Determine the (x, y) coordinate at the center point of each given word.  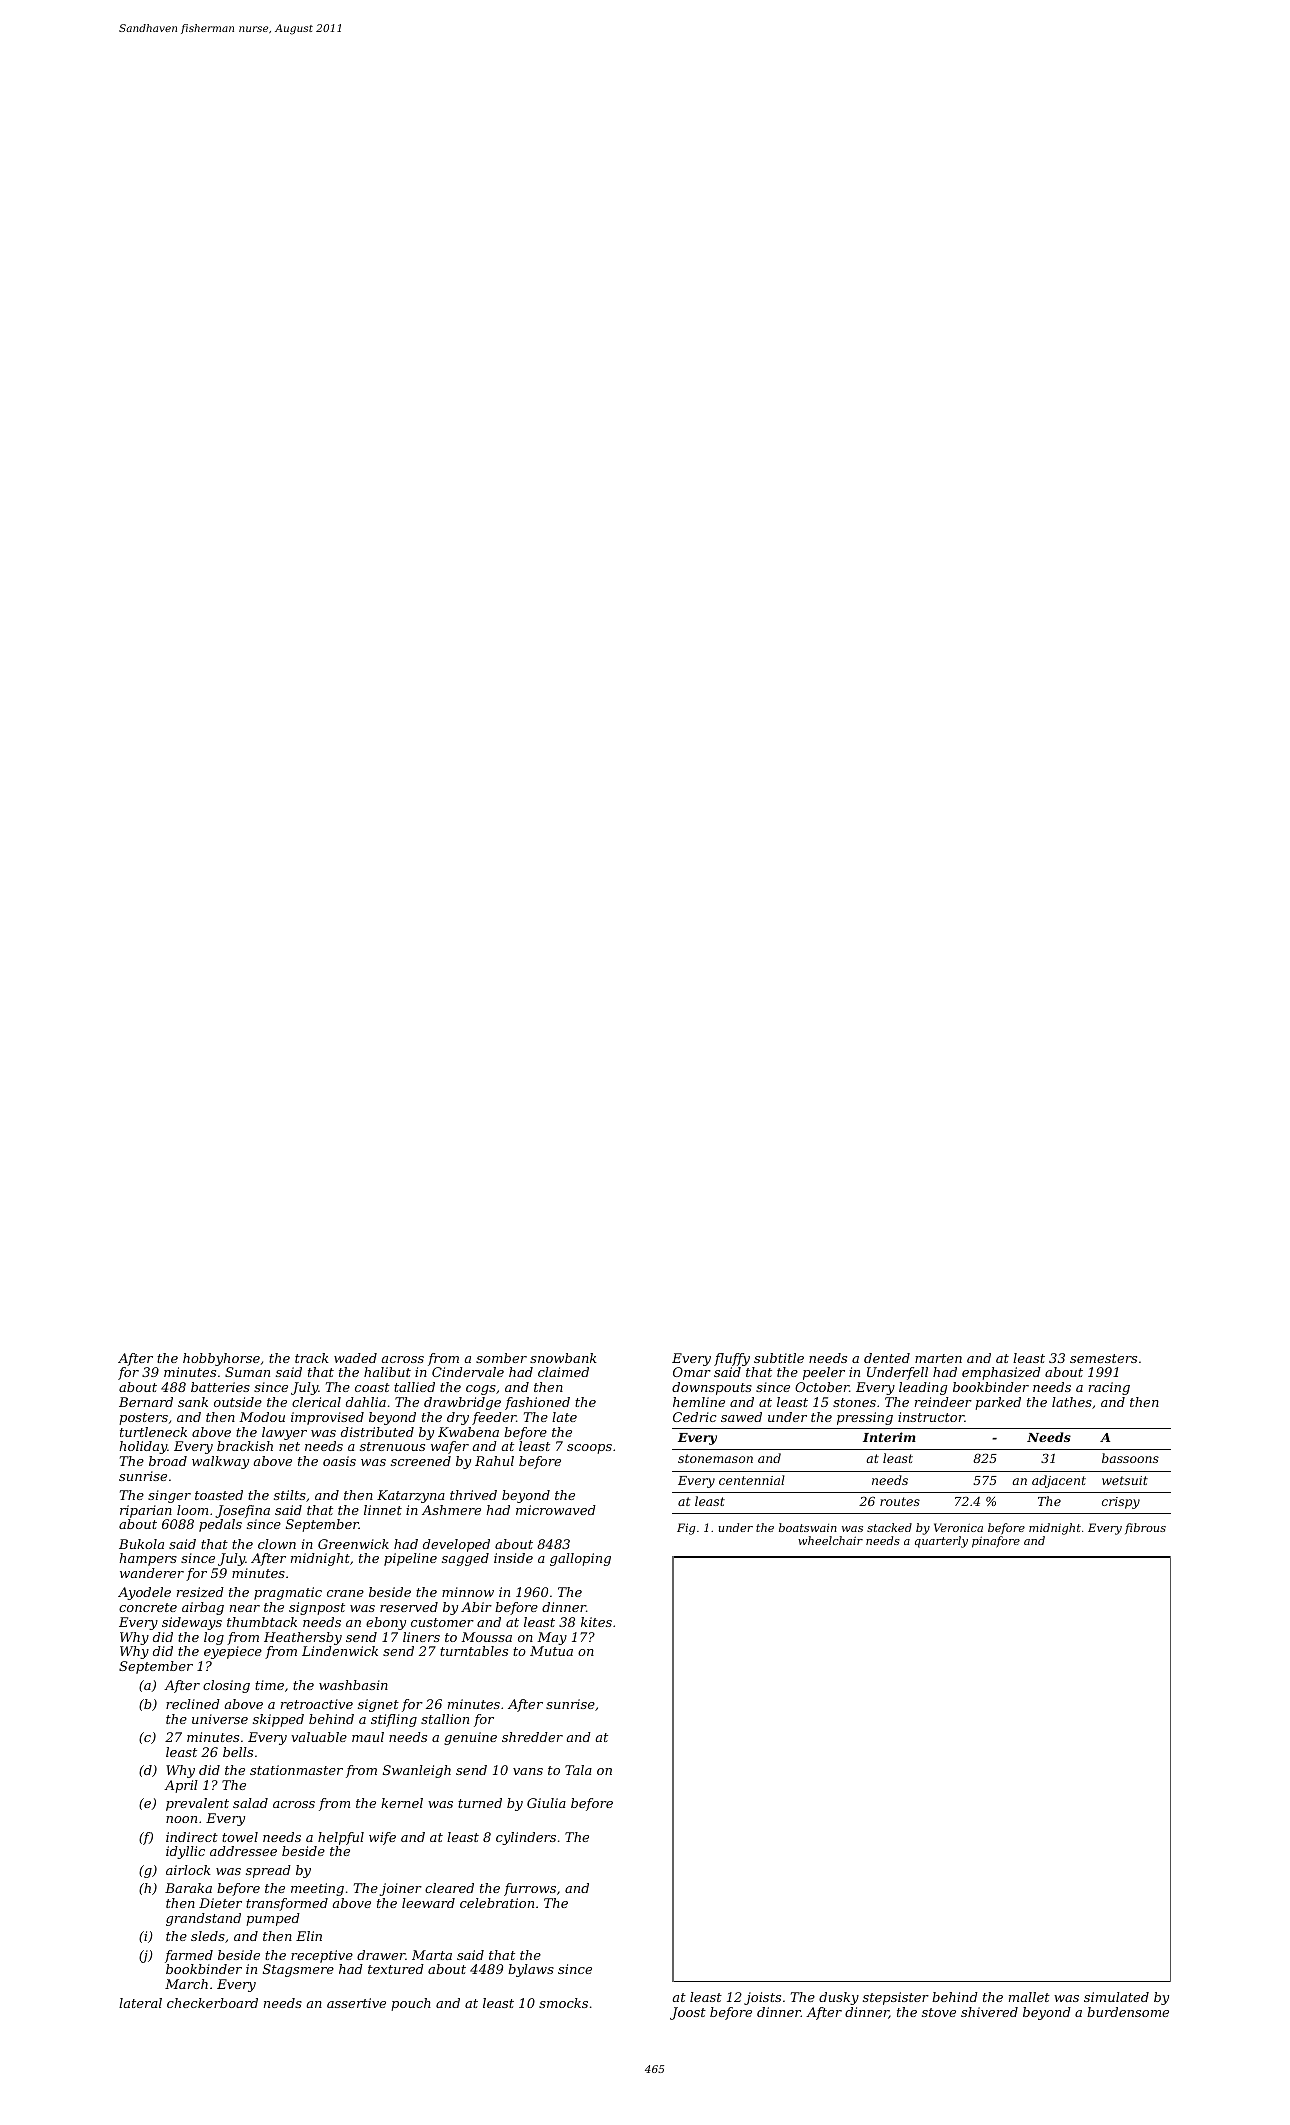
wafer (450, 1447)
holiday (143, 1447)
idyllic (185, 1852)
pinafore (996, 1542)
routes (900, 1501)
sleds (208, 1936)
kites (596, 1622)
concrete (148, 1607)
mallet (1029, 1997)
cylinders (526, 1838)
